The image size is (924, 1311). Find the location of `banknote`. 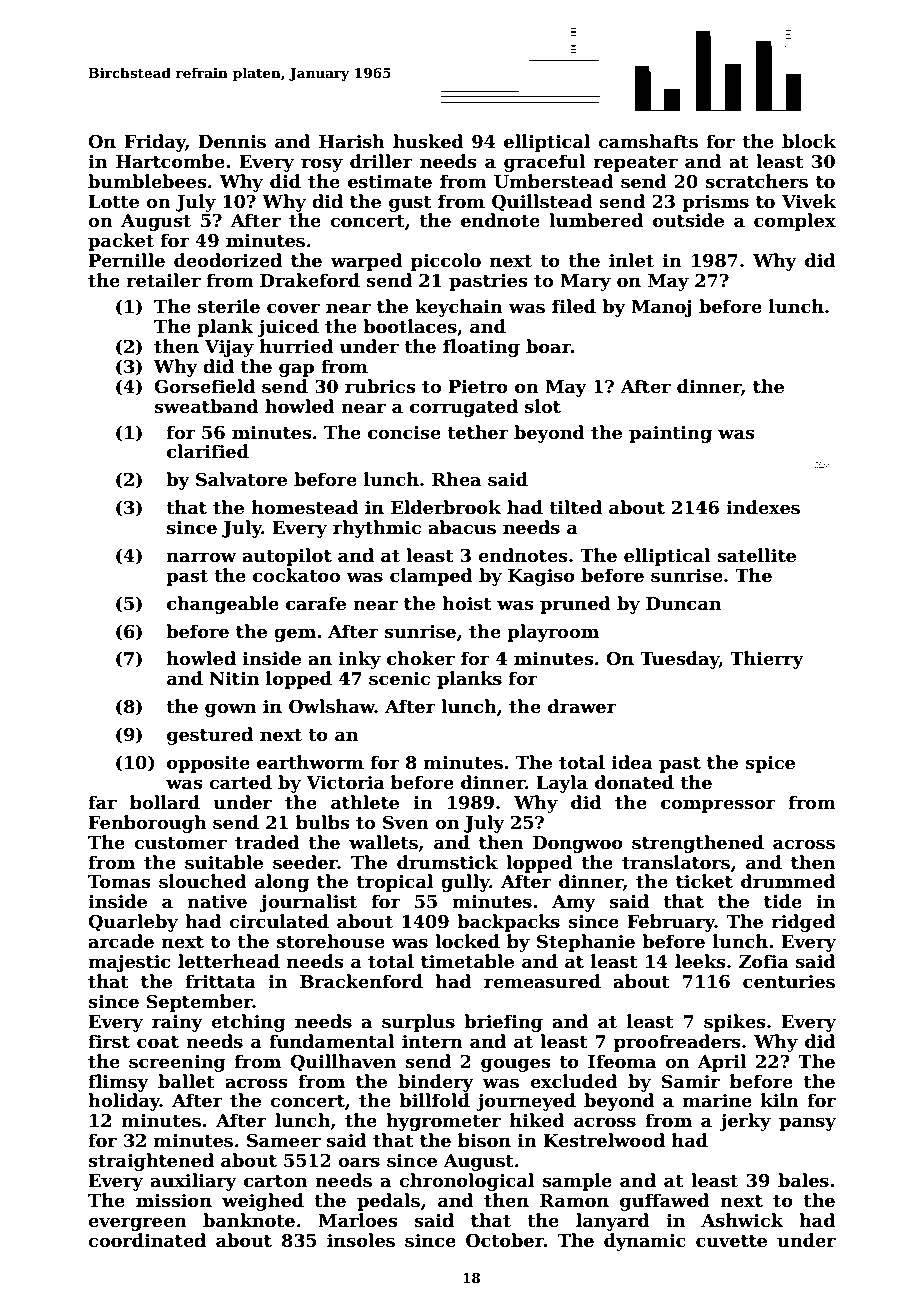

banknote is located at coordinates (249, 1220).
